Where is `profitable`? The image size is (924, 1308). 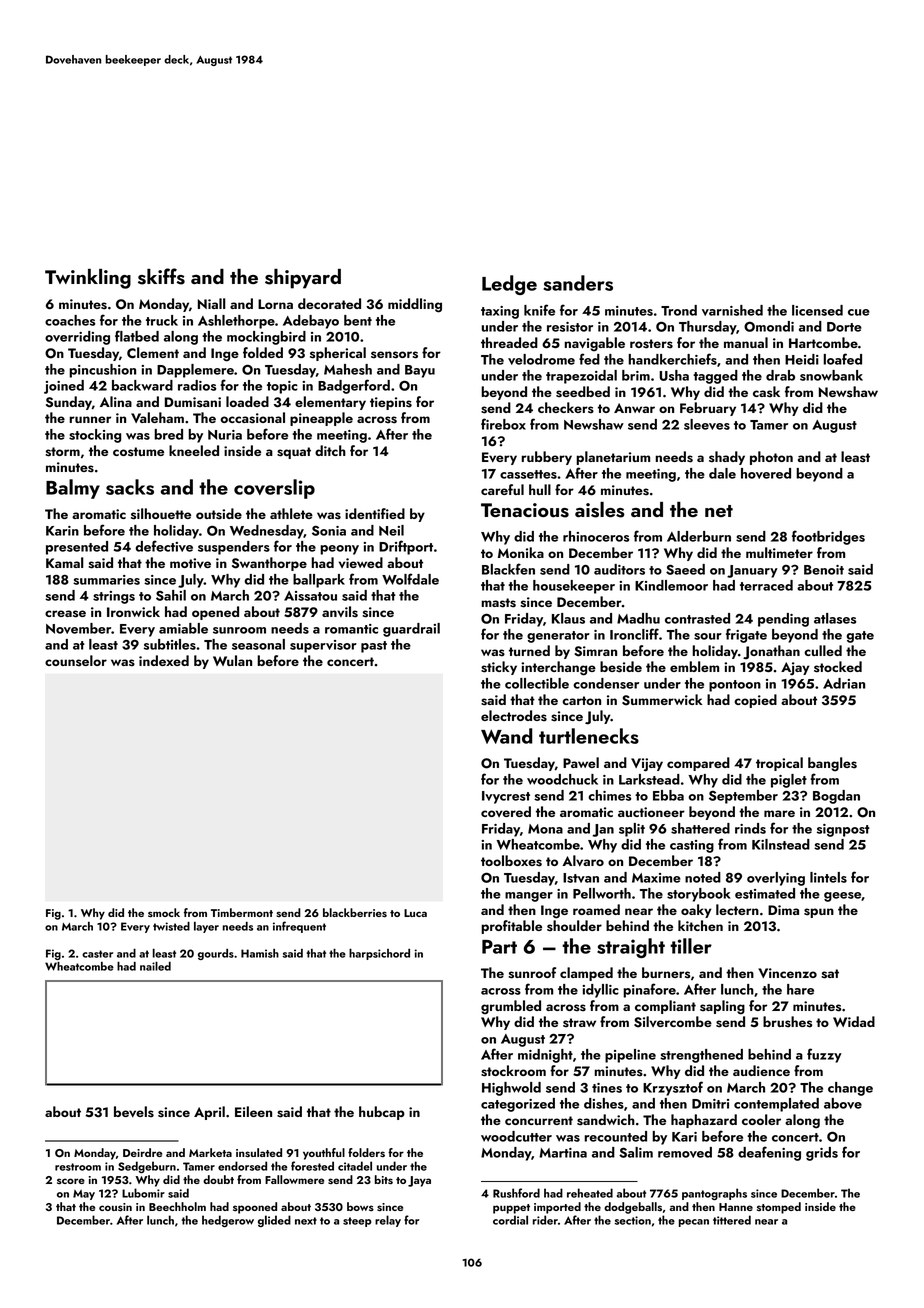 profitable is located at coordinates (511, 927).
